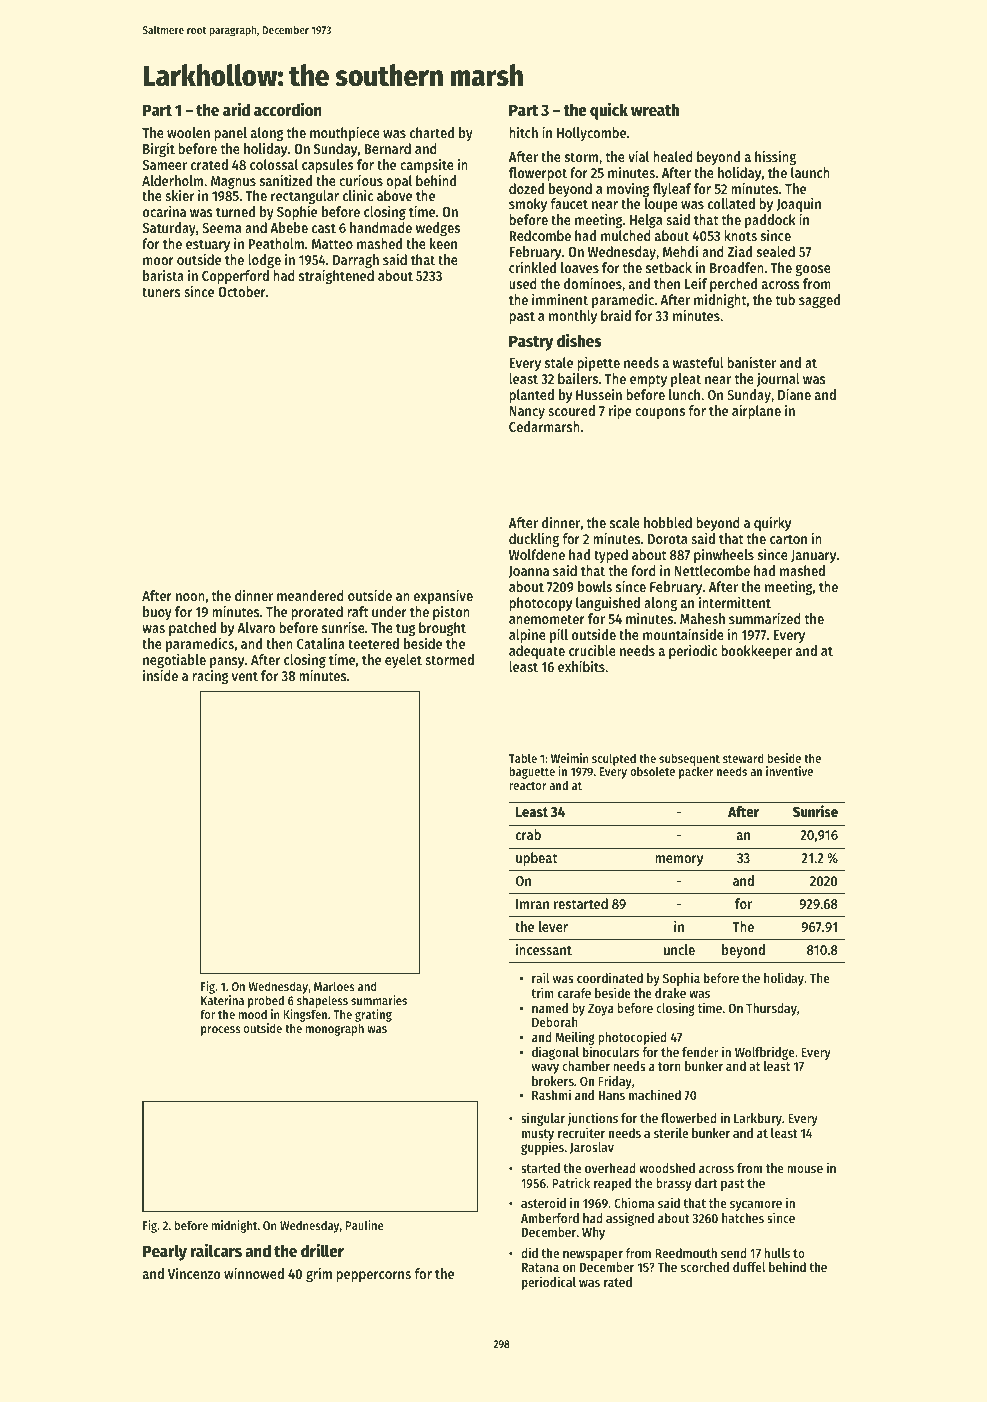  What do you see at coordinates (813, 556) in the document?
I see `January` at bounding box center [813, 556].
